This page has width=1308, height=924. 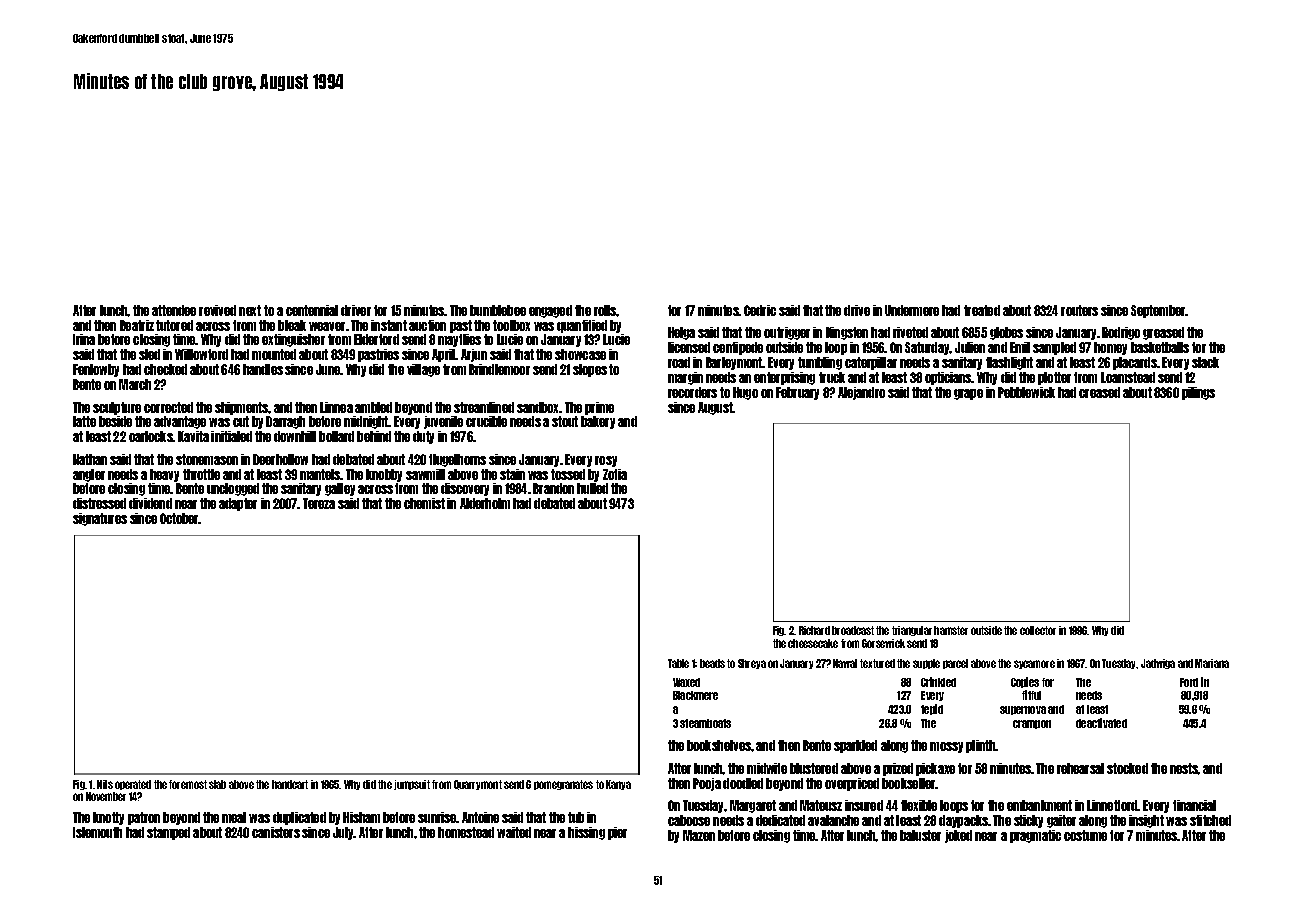 What do you see at coordinates (150, 503) in the page?
I see `dividend` at bounding box center [150, 503].
